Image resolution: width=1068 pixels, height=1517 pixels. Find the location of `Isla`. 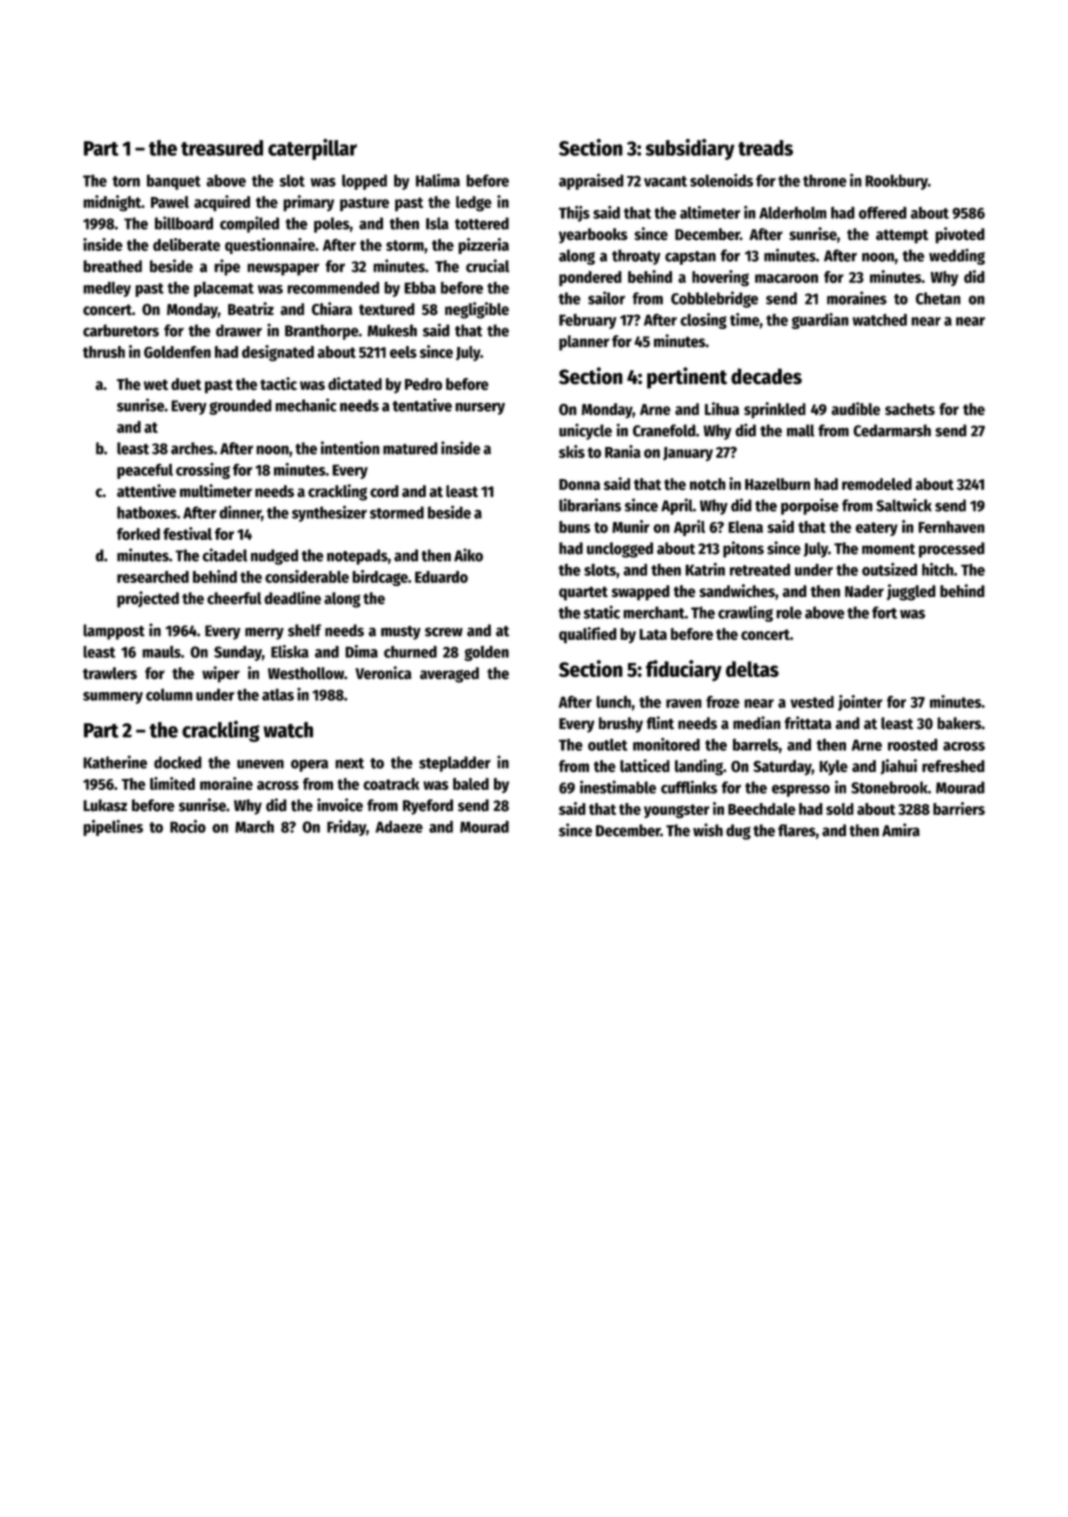

Isla is located at coordinates (437, 223).
